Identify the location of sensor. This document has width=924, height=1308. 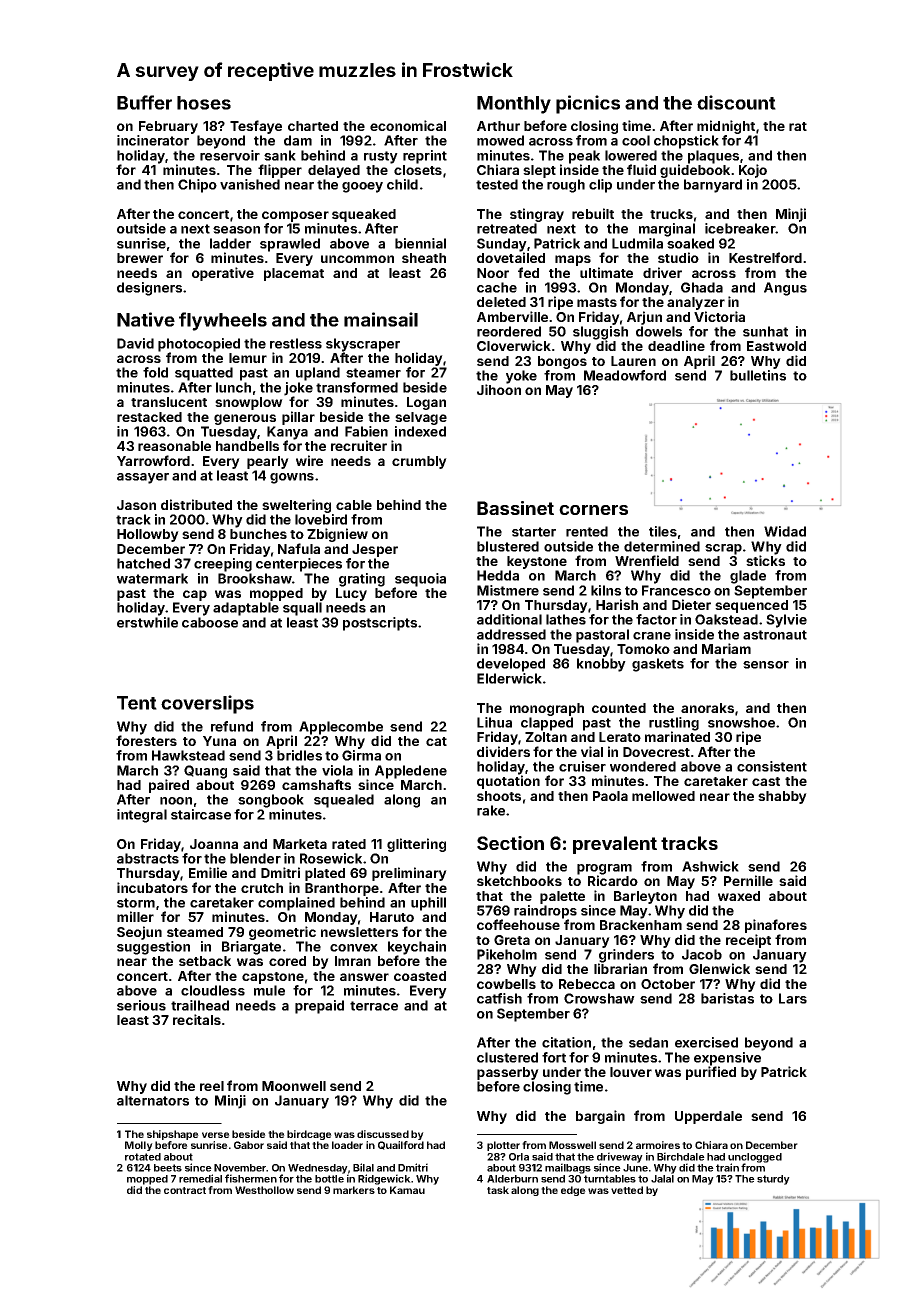
(766, 665).
